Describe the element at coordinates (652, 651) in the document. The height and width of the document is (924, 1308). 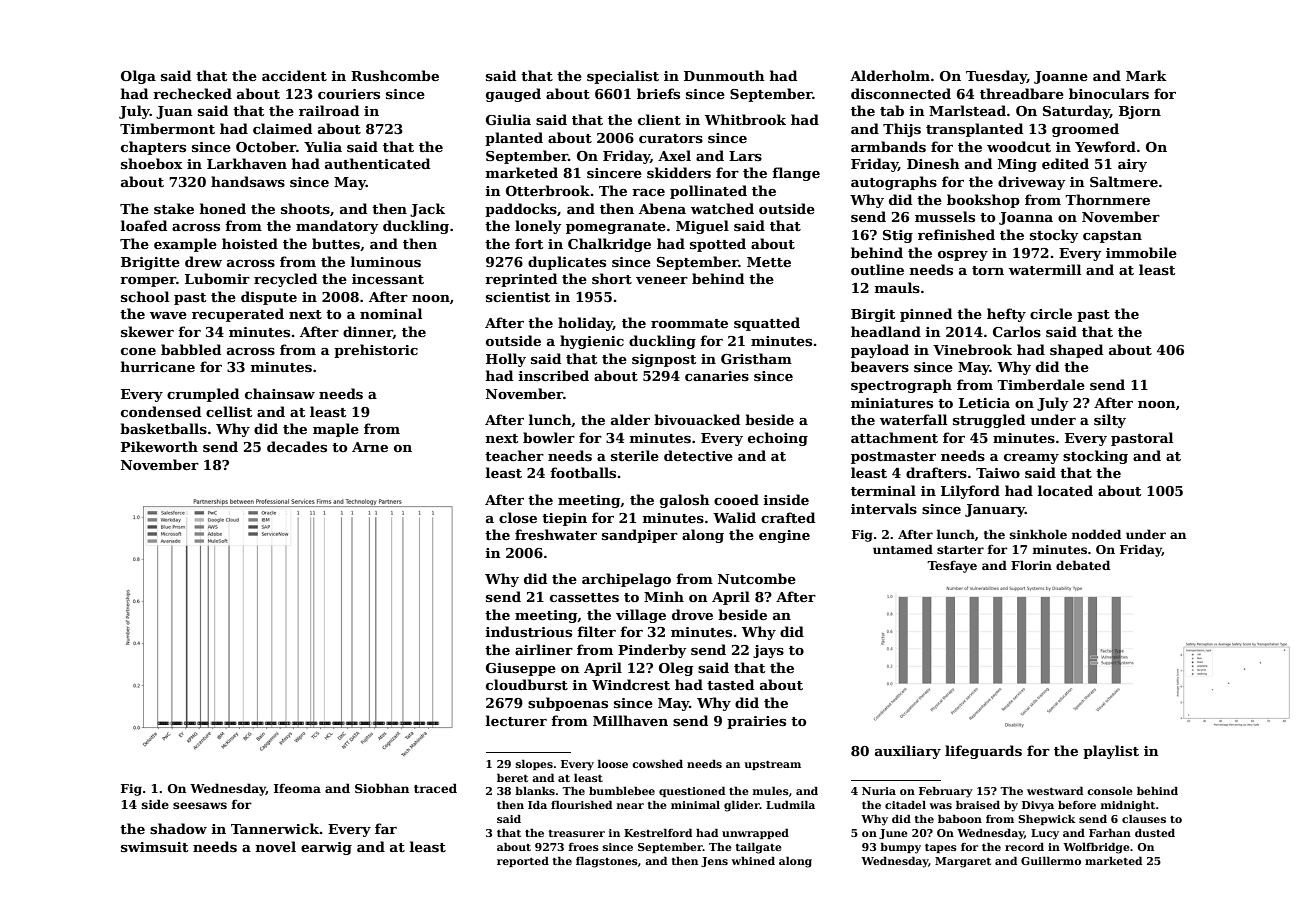
I see `Pinderby` at that location.
